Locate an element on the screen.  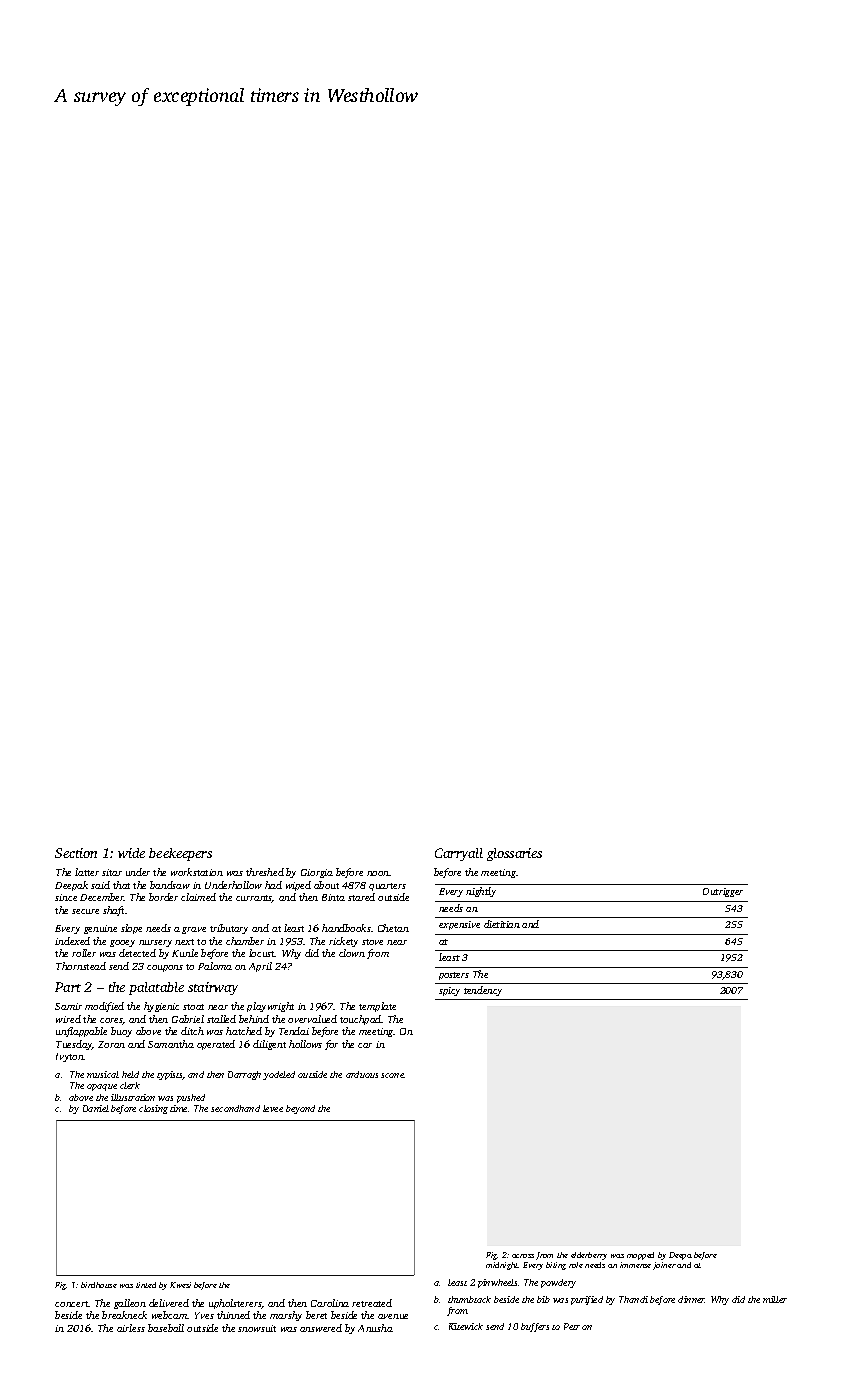
elderberry is located at coordinates (589, 1256).
